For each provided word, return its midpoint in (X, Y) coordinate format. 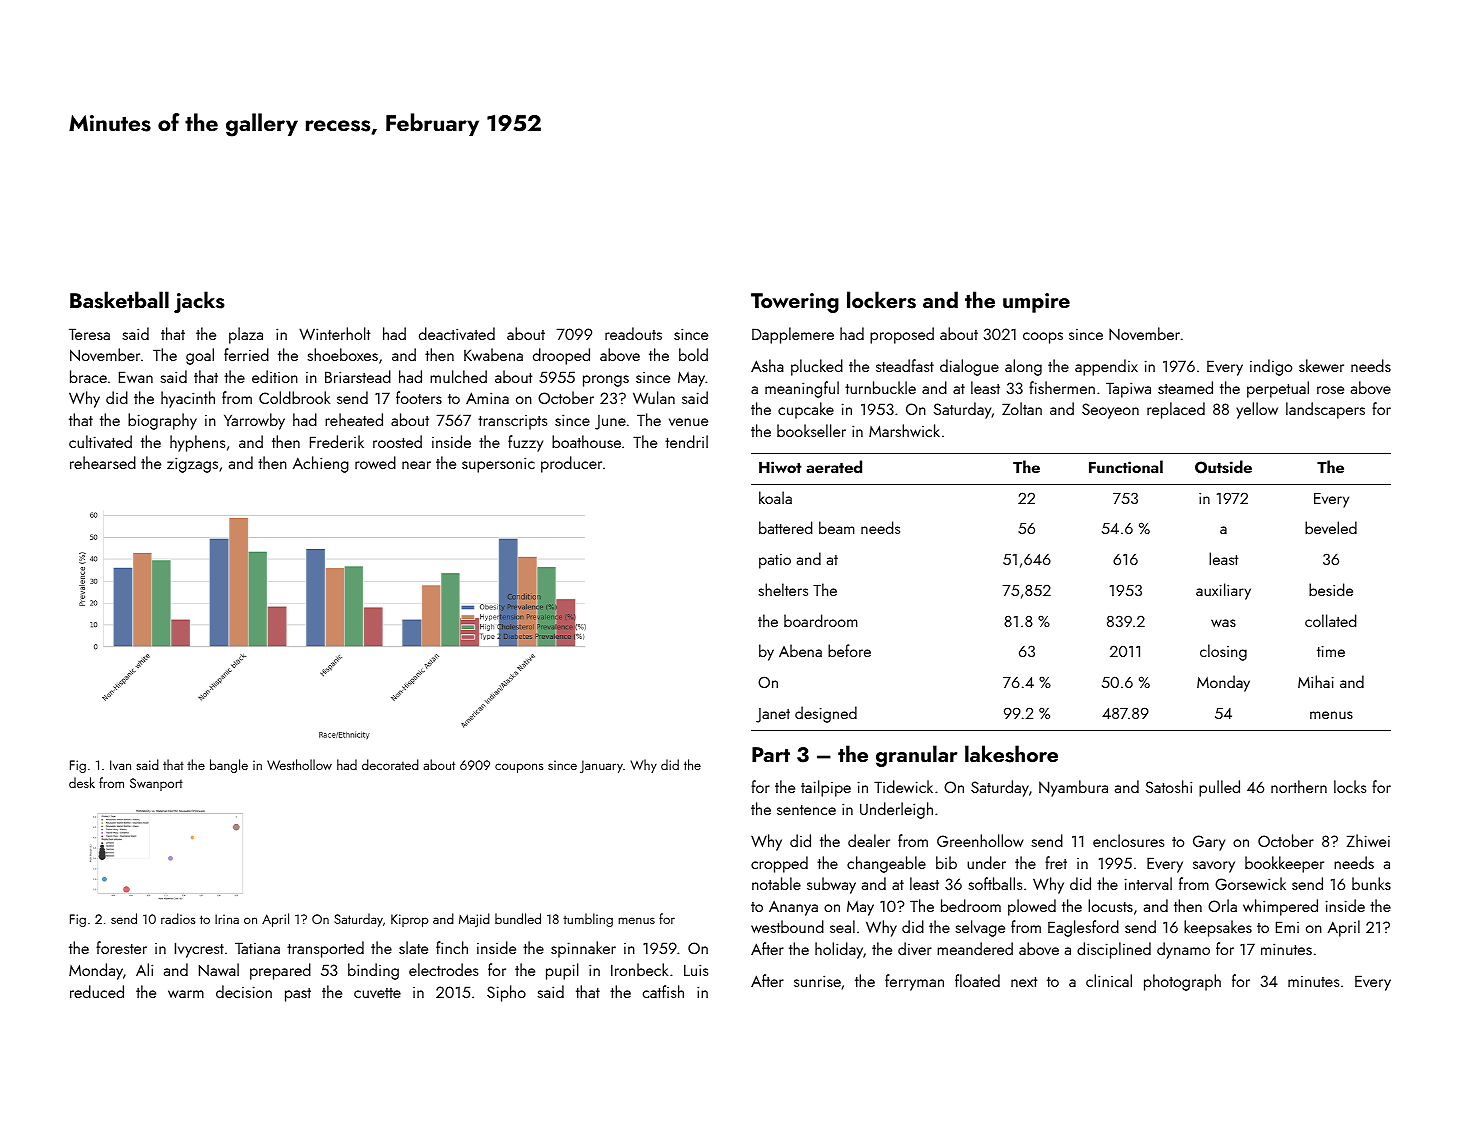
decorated (390, 764)
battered (785, 527)
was (1223, 623)
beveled (1331, 527)
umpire (1036, 303)
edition (275, 376)
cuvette (377, 993)
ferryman (914, 982)
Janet (773, 715)
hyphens (197, 443)
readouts (633, 333)
